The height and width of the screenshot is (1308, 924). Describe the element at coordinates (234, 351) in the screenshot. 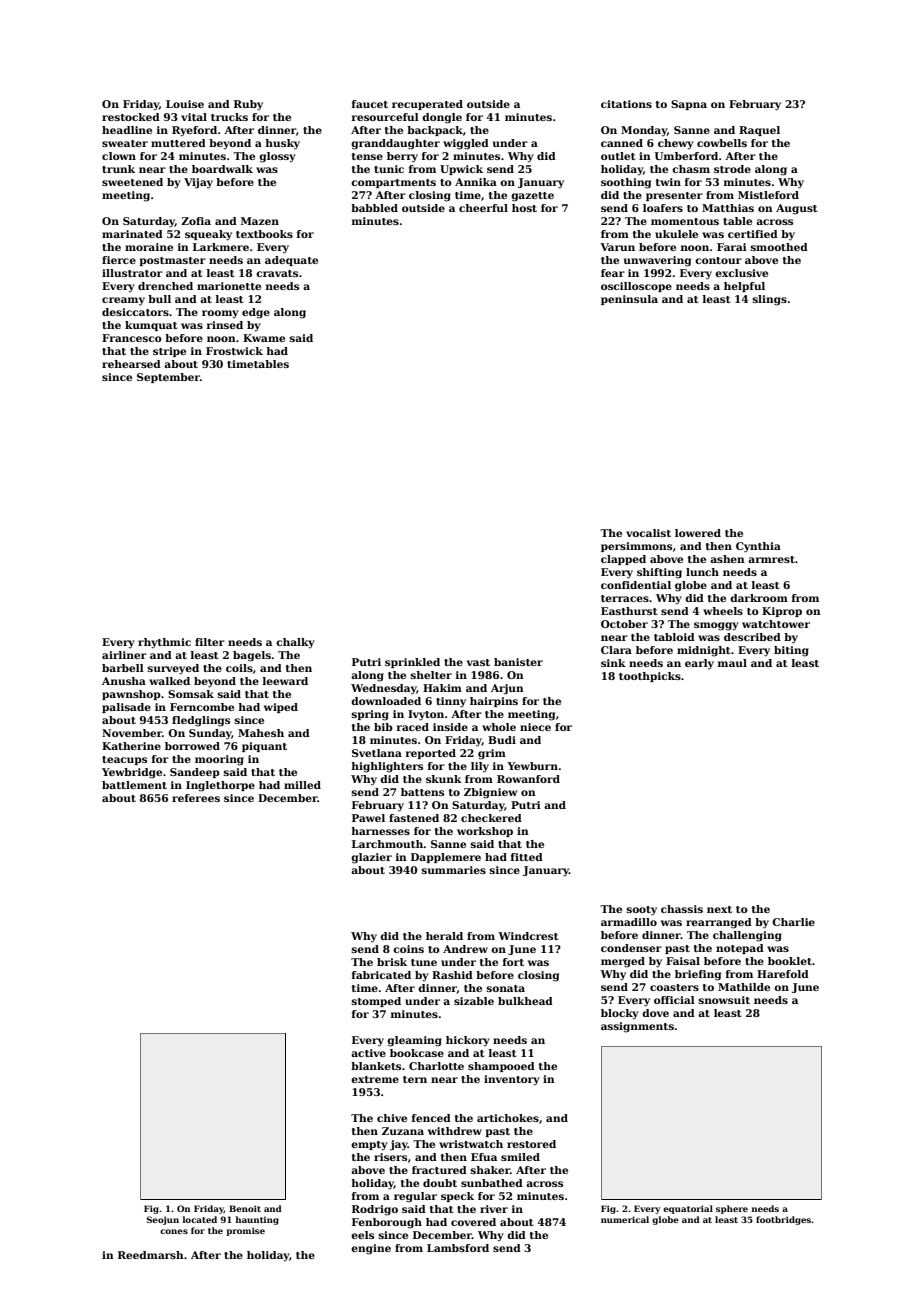

I see `Frostwick` at that location.
